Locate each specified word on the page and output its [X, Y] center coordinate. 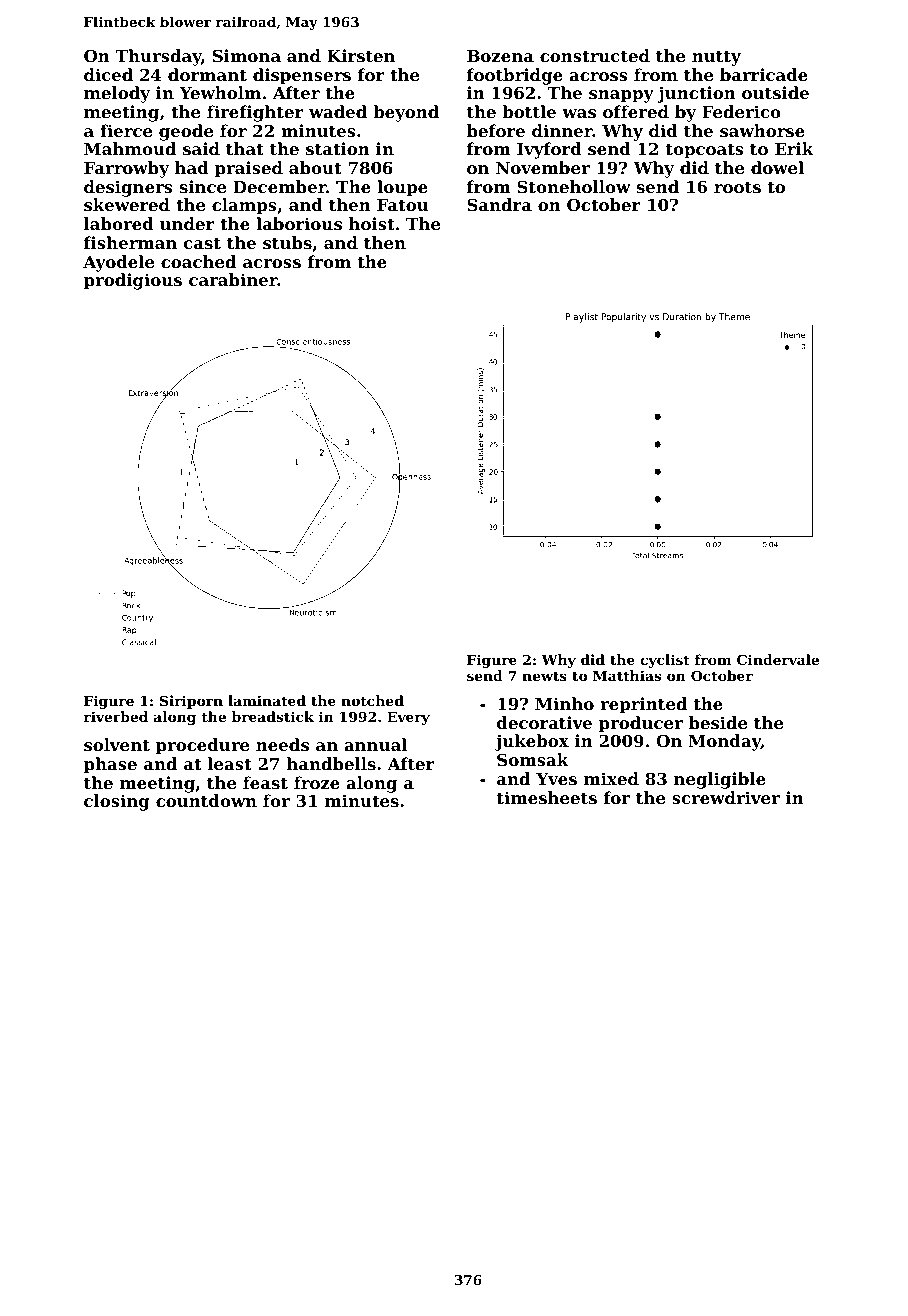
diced [108, 74]
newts [544, 676]
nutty [716, 58]
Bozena [500, 56]
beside [718, 722]
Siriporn [191, 702]
